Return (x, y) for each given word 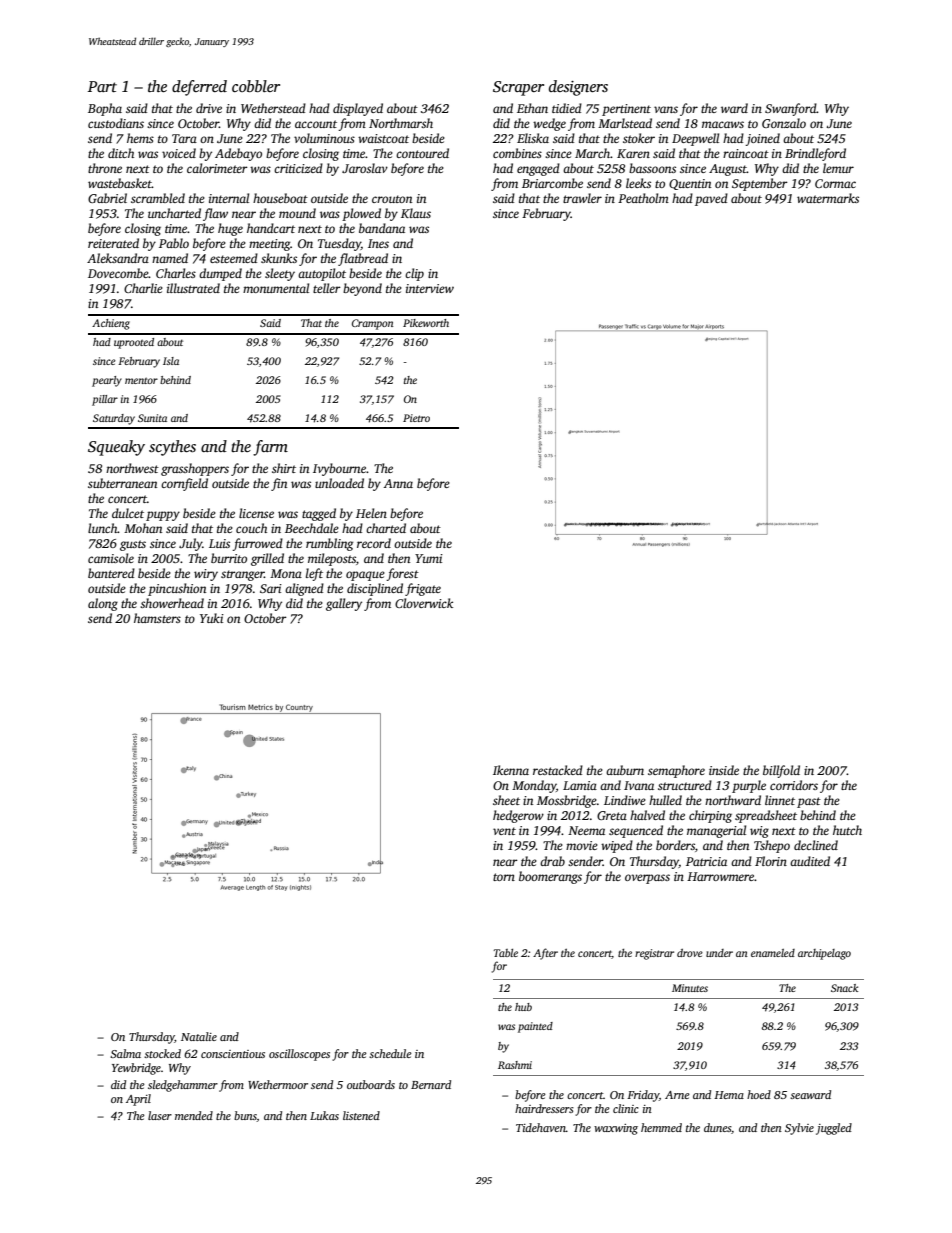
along (103, 604)
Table (506, 953)
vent (504, 831)
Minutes (690, 988)
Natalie (199, 1036)
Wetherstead (273, 108)
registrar (654, 954)
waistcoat (383, 138)
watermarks (828, 198)
